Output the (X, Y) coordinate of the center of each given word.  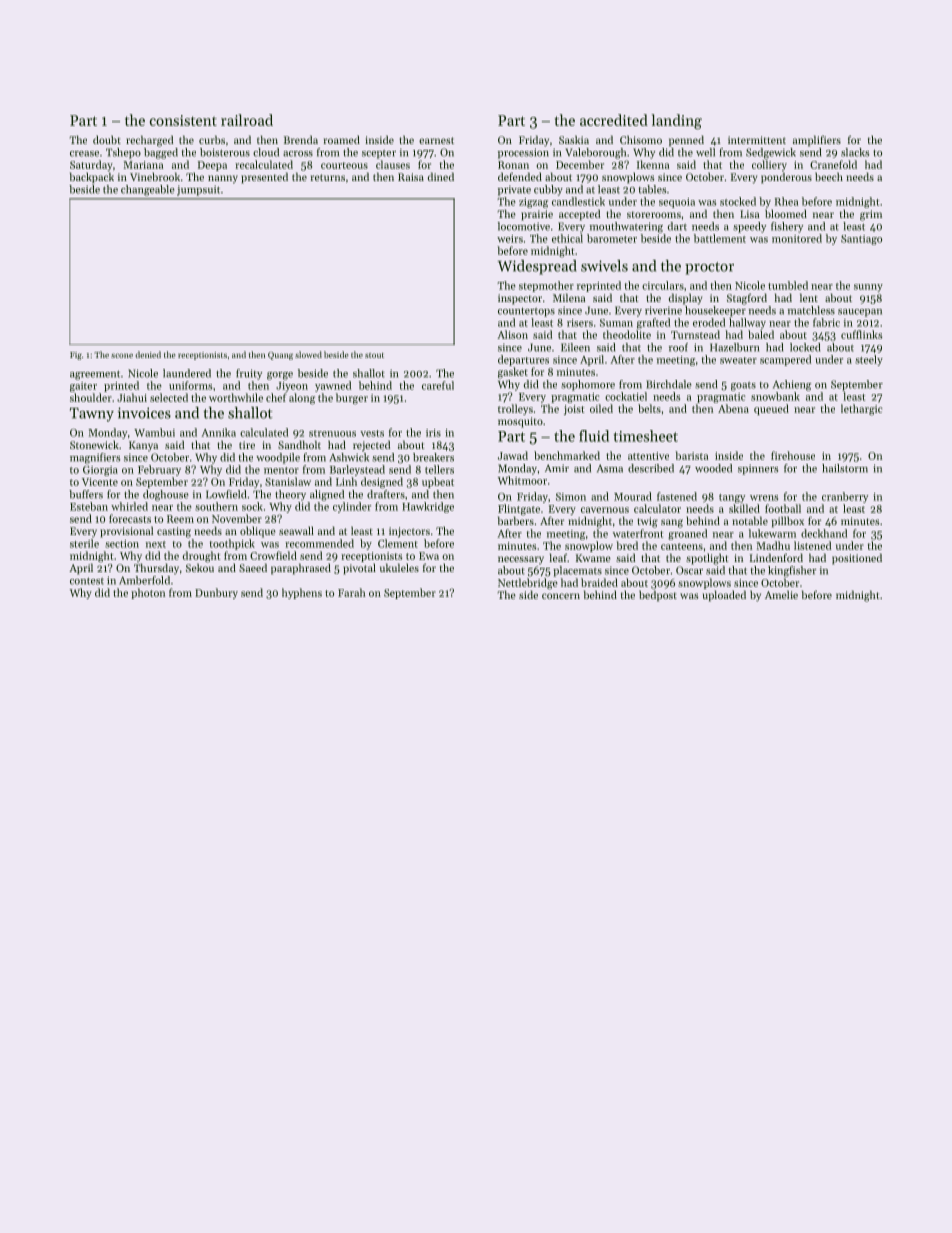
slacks (855, 152)
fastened (677, 496)
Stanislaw (288, 481)
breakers (433, 457)
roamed (342, 139)
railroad (247, 120)
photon (148, 593)
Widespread (537, 267)
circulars (663, 285)
